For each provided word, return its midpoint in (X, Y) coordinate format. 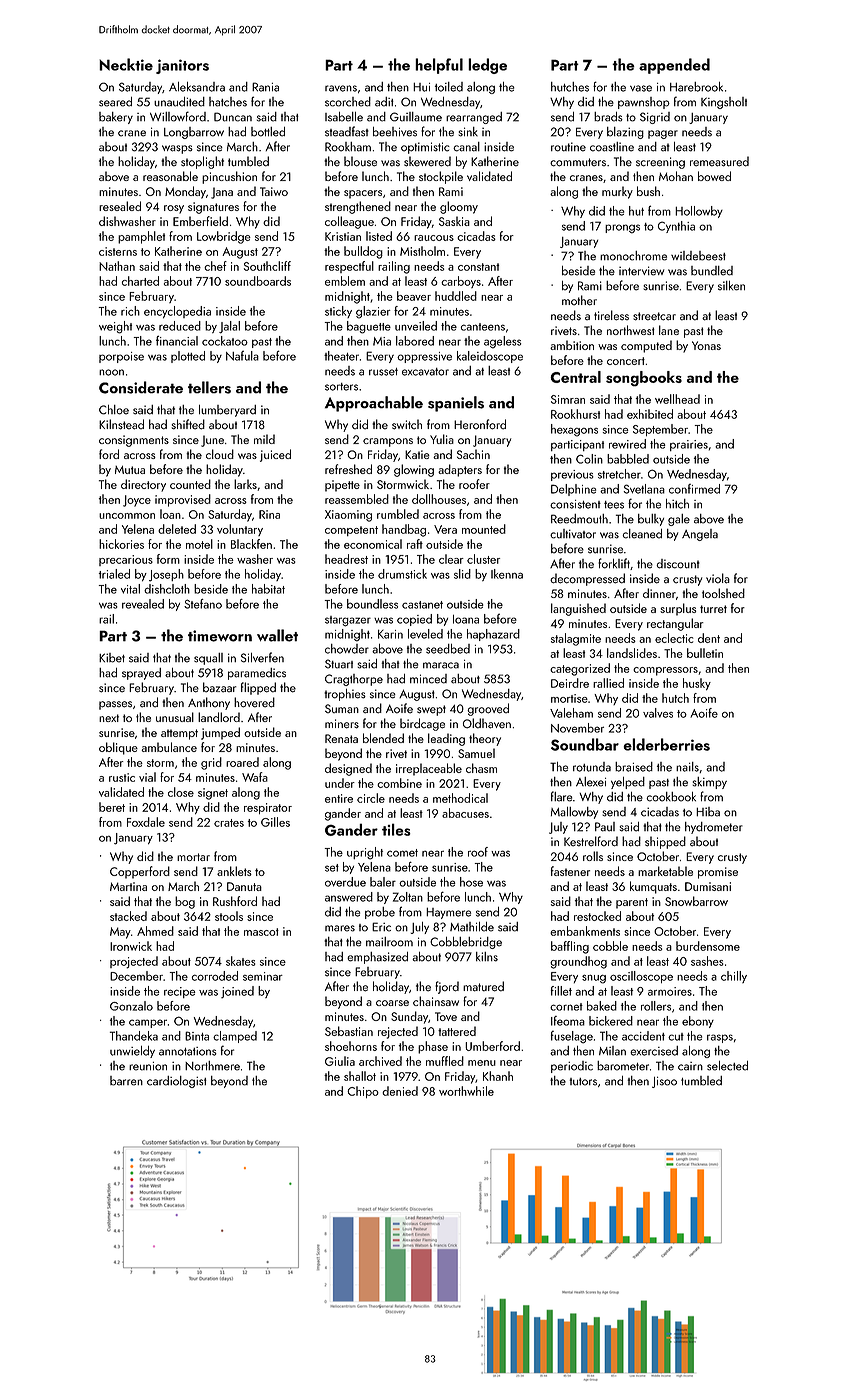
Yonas (706, 345)
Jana (222, 193)
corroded (215, 976)
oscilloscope (641, 977)
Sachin (473, 454)
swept (431, 710)
